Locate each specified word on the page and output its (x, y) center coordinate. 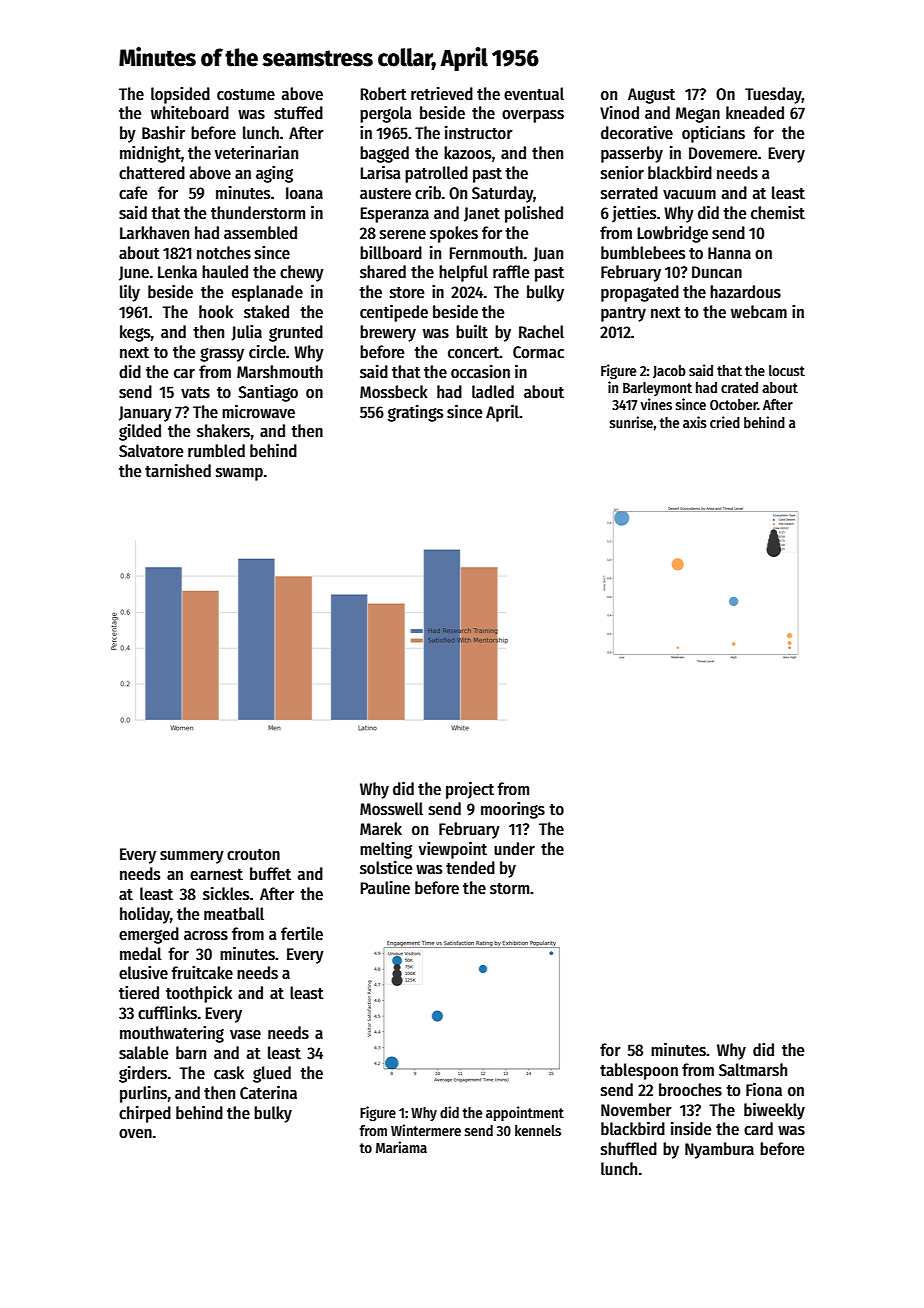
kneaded (755, 113)
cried (725, 422)
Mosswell (391, 809)
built (472, 331)
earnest (216, 875)
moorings (513, 810)
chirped (145, 1114)
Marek (381, 829)
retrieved (442, 94)
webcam (759, 312)
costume (246, 95)
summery (192, 857)
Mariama (401, 1147)
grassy (222, 355)
